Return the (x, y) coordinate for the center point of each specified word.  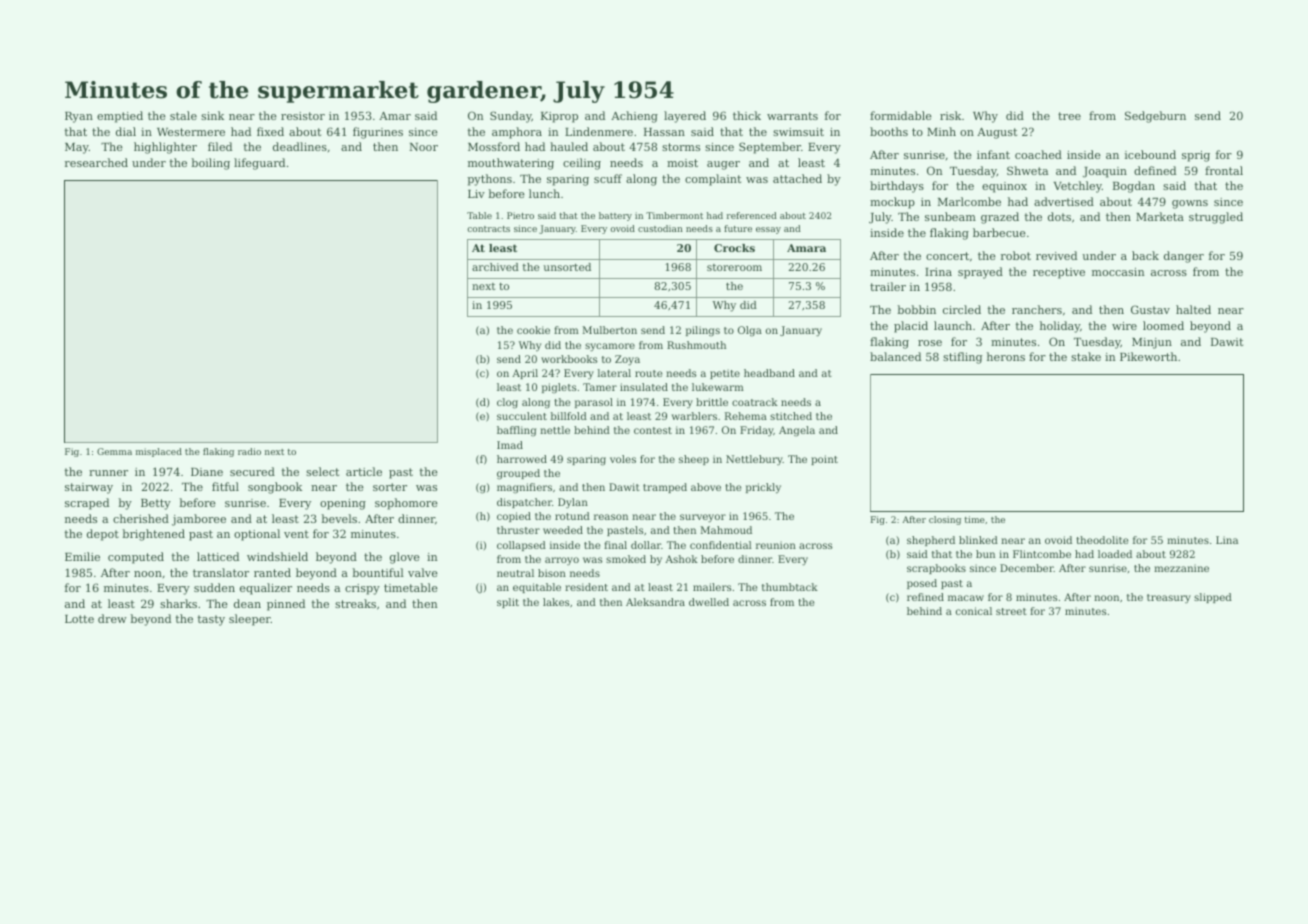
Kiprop (559, 117)
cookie (533, 330)
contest (653, 430)
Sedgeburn (1155, 117)
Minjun (1152, 343)
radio (249, 451)
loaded (1115, 554)
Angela (797, 431)
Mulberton (609, 330)
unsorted (567, 267)
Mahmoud (726, 530)
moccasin (1118, 272)
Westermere (191, 132)
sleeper (250, 620)
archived (495, 267)
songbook (275, 488)
